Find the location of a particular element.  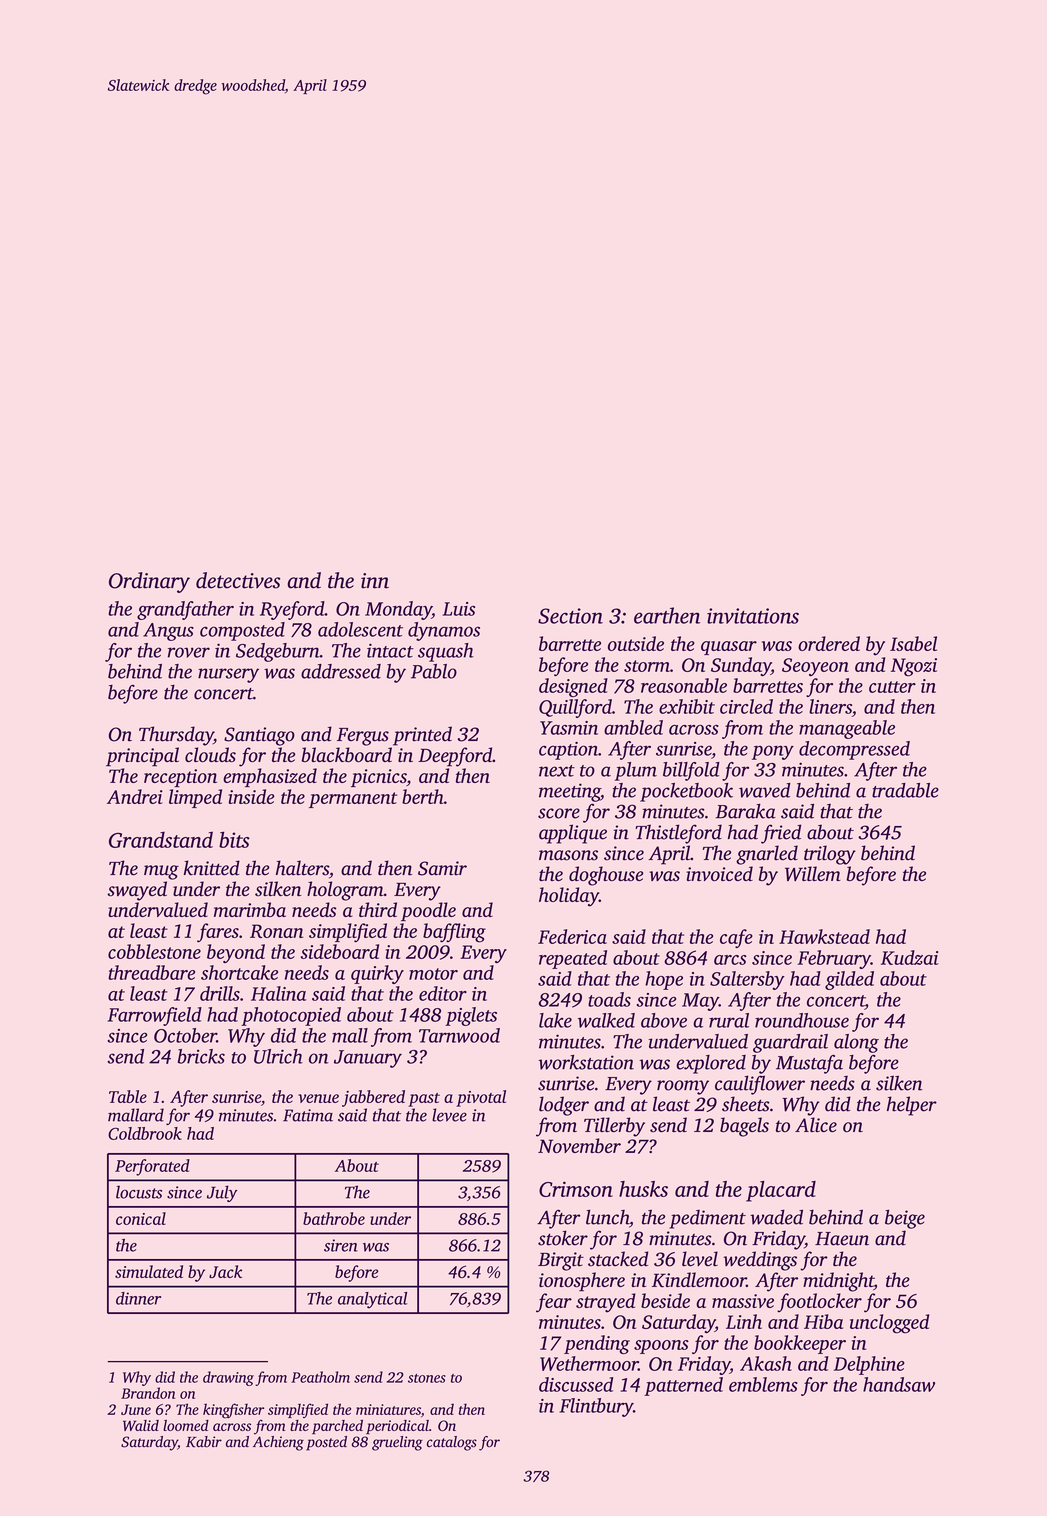

bricks is located at coordinates (201, 1056).
